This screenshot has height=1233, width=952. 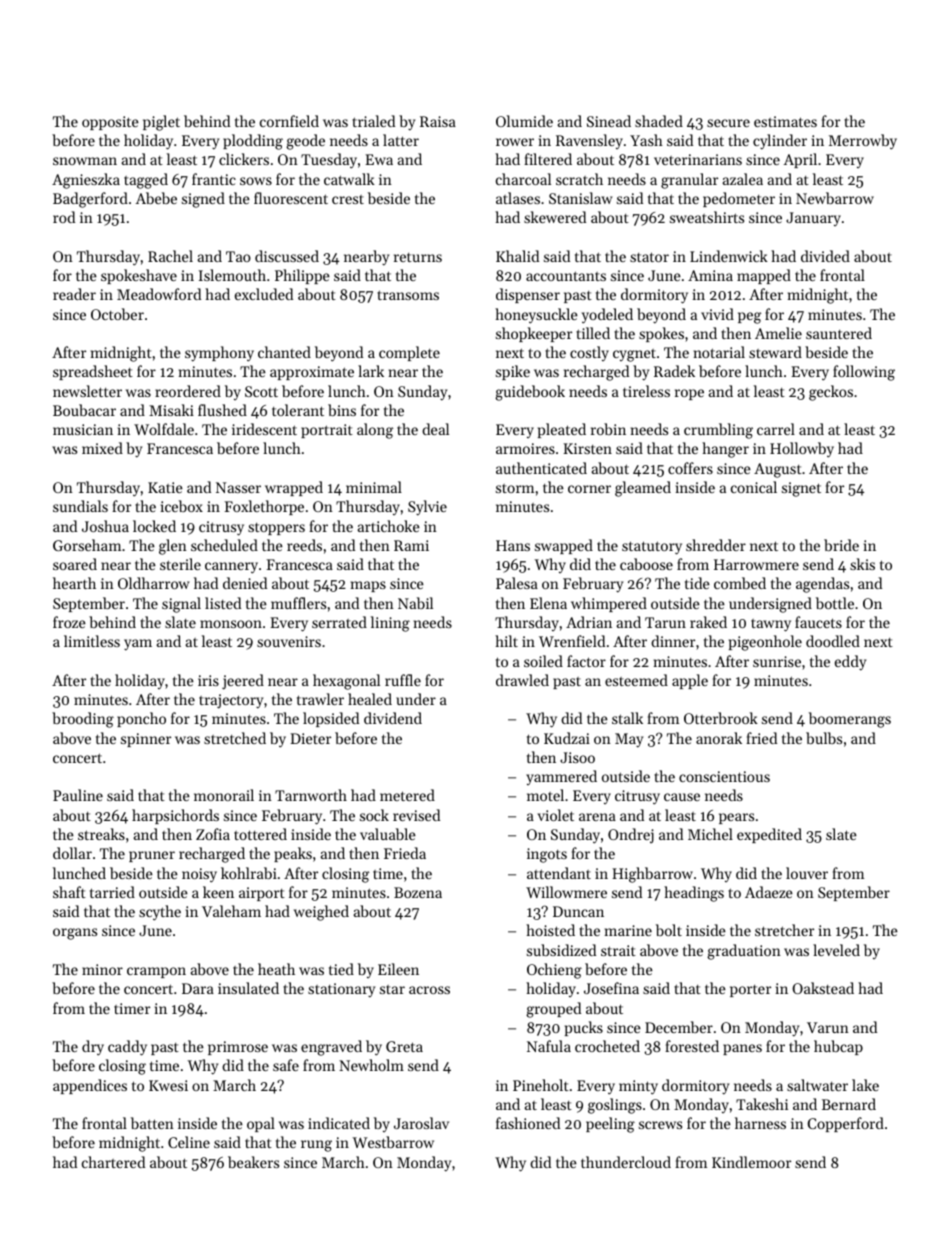 I want to click on conscientious, so click(x=724, y=776).
